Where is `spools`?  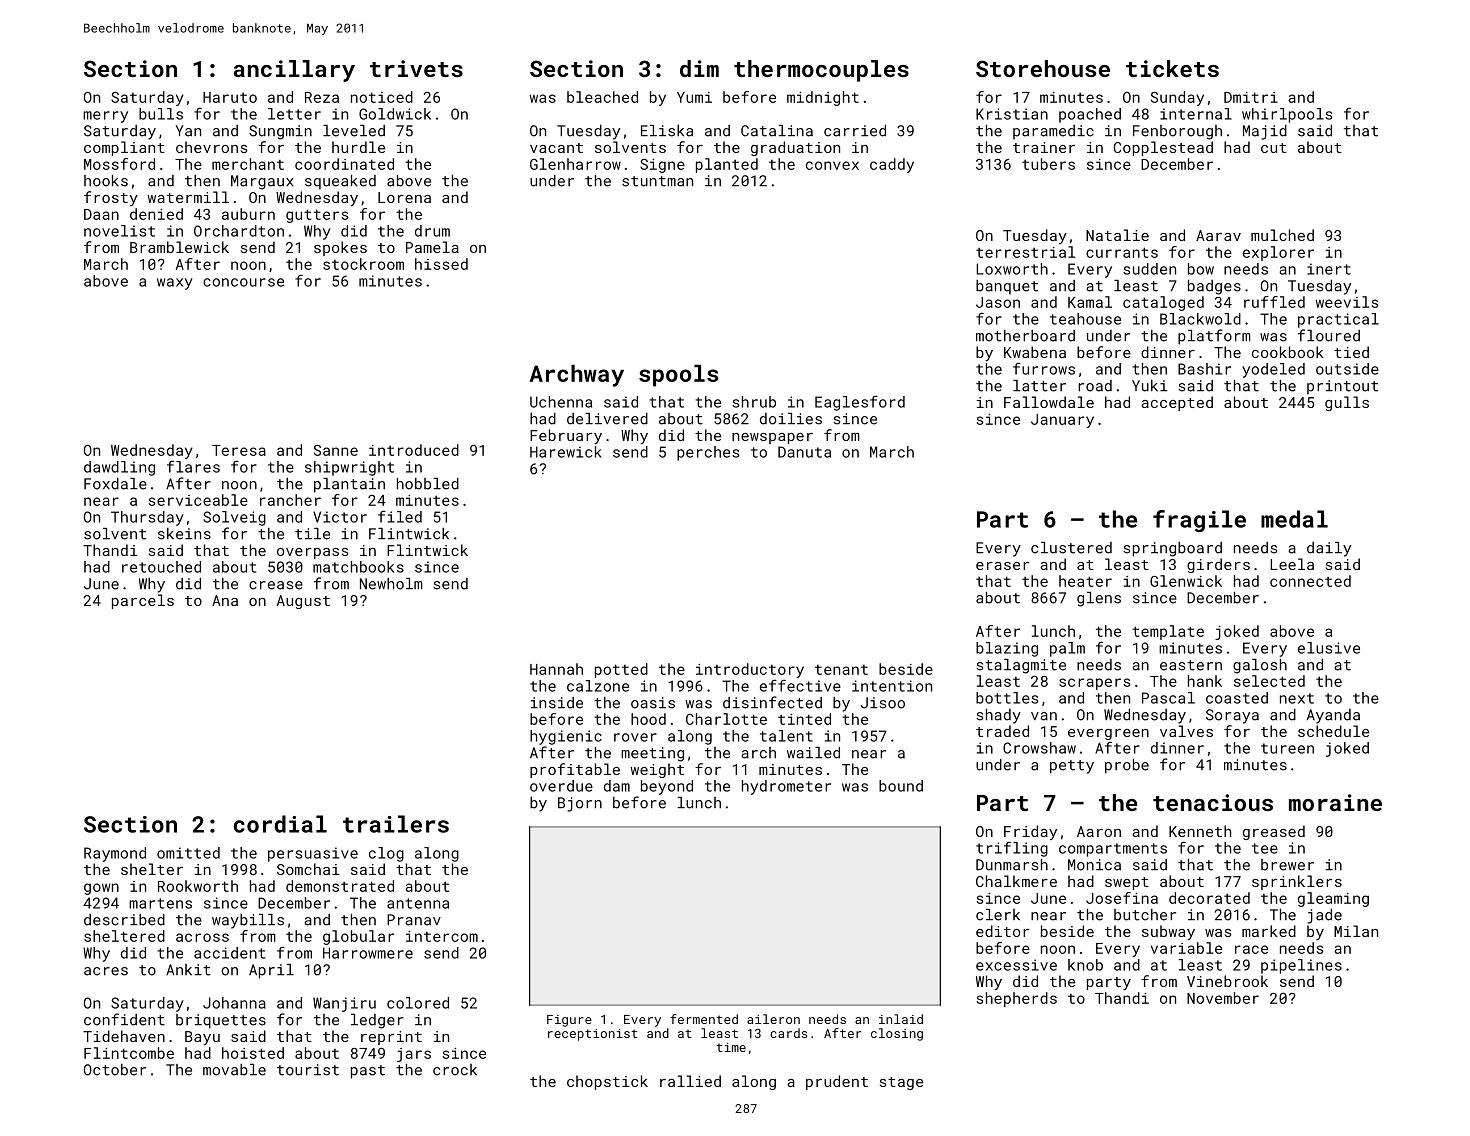 spools is located at coordinates (678, 376).
